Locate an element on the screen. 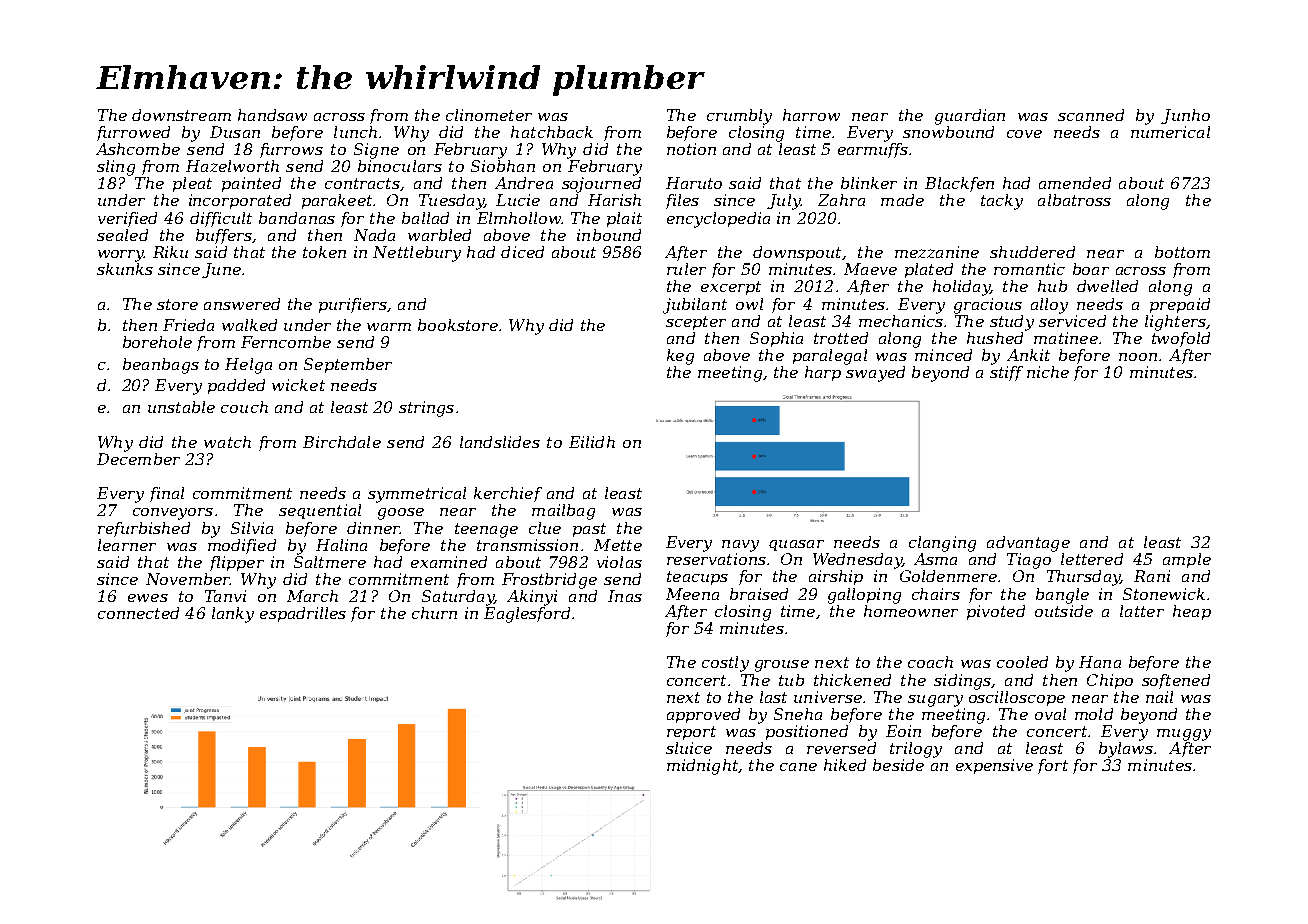  report is located at coordinates (691, 733).
